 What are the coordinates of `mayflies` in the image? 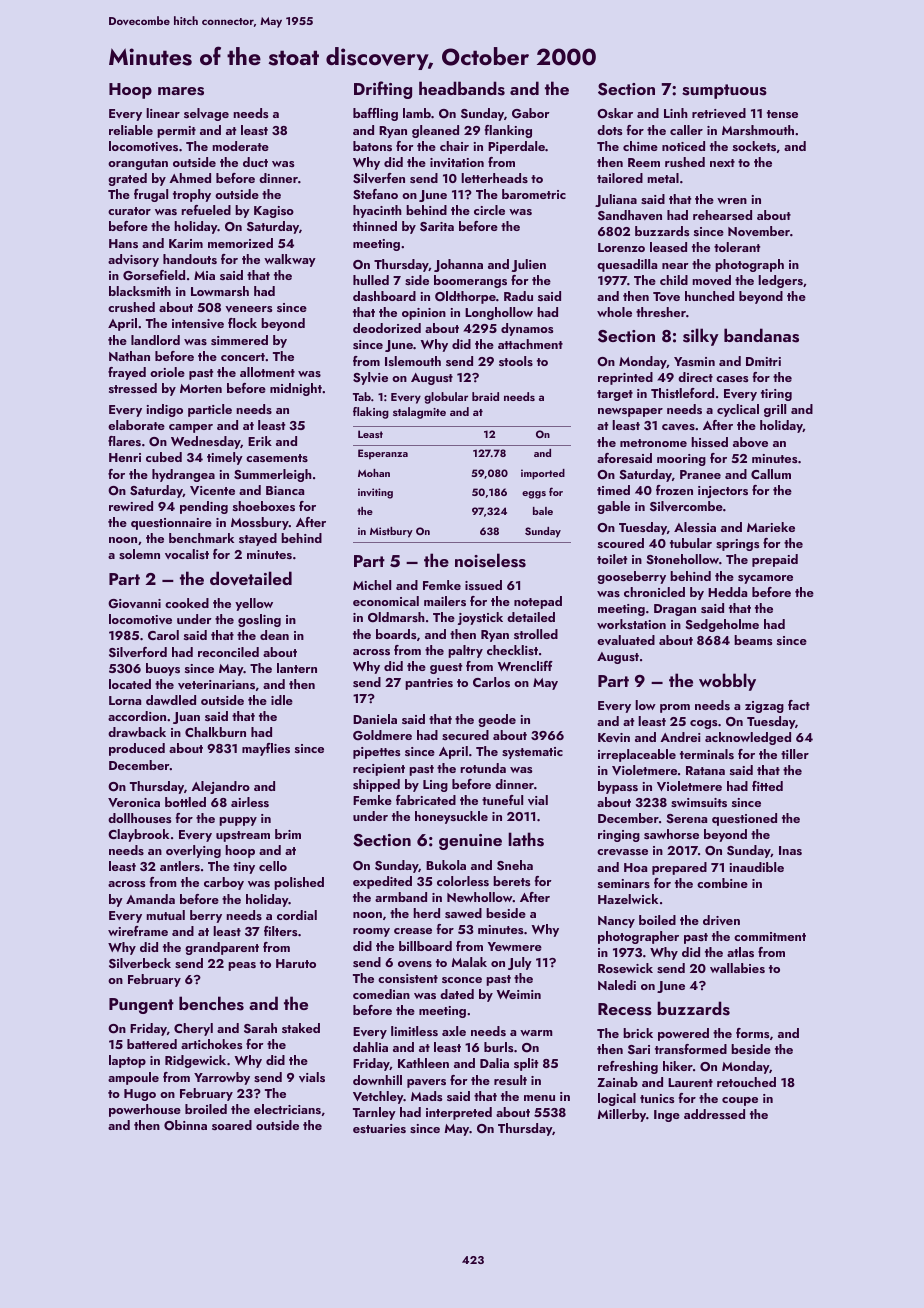 It's located at (266, 749).
